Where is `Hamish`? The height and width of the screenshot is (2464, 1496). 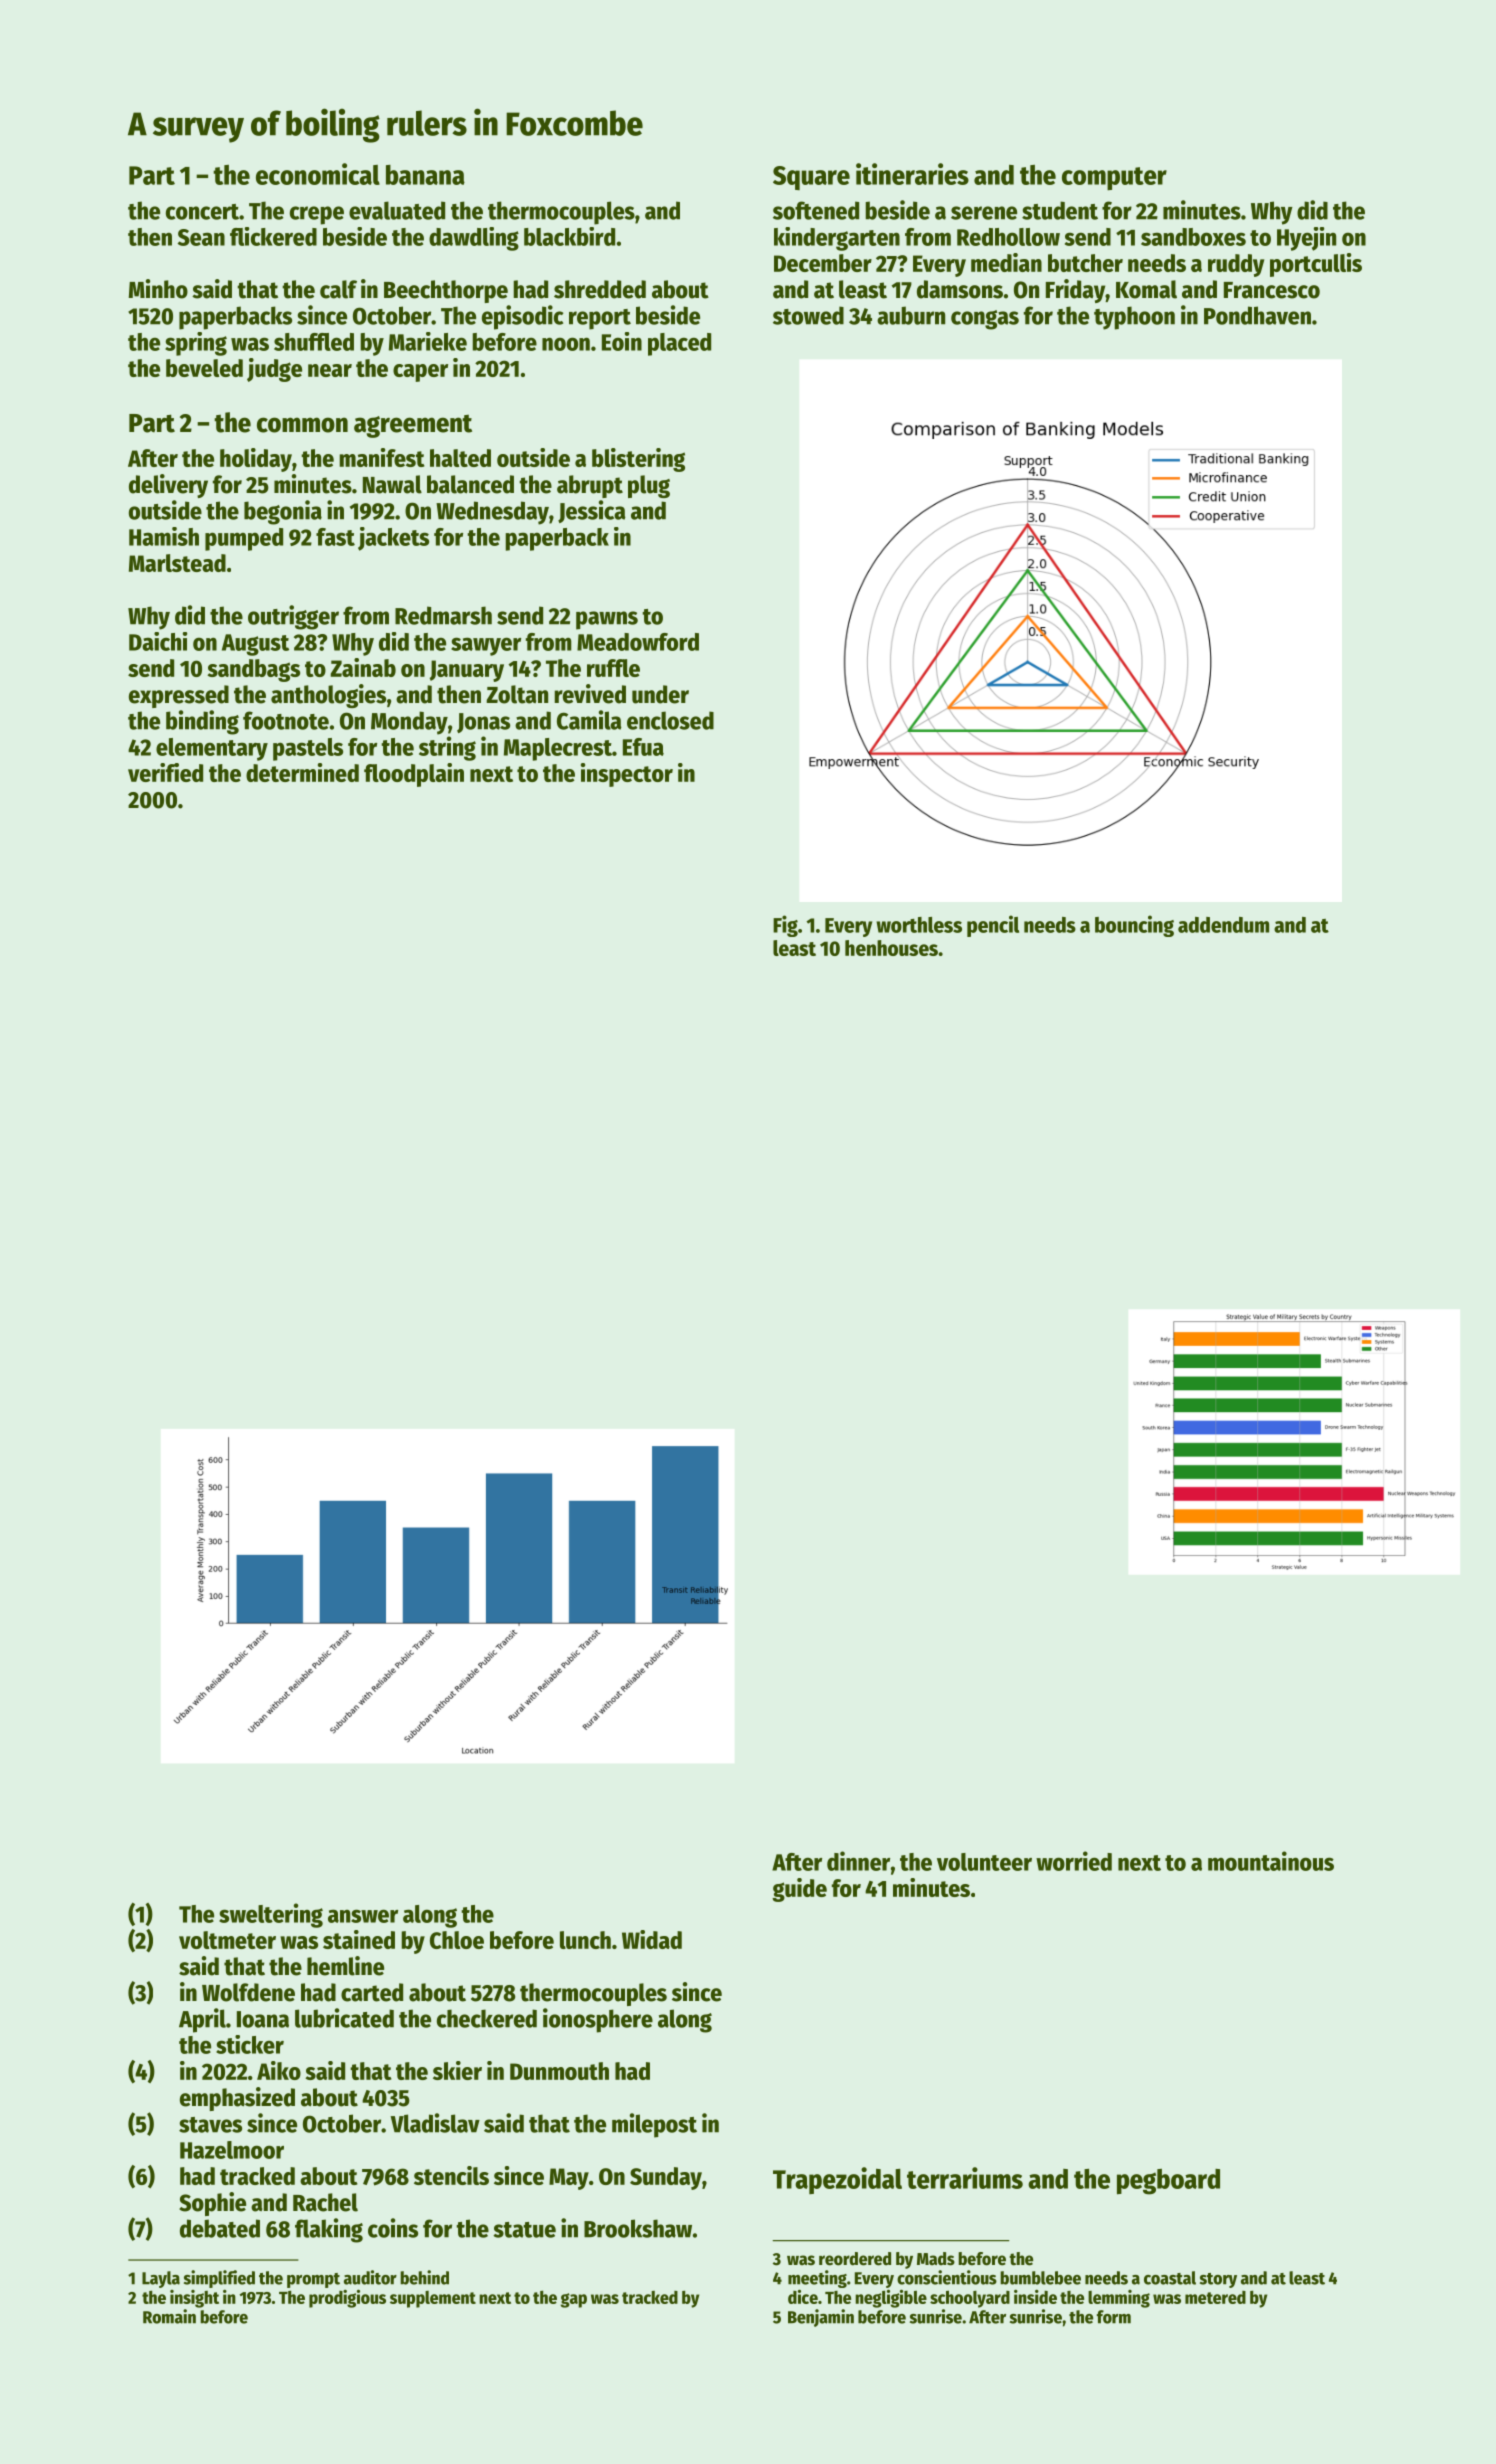 Hamish is located at coordinates (164, 536).
